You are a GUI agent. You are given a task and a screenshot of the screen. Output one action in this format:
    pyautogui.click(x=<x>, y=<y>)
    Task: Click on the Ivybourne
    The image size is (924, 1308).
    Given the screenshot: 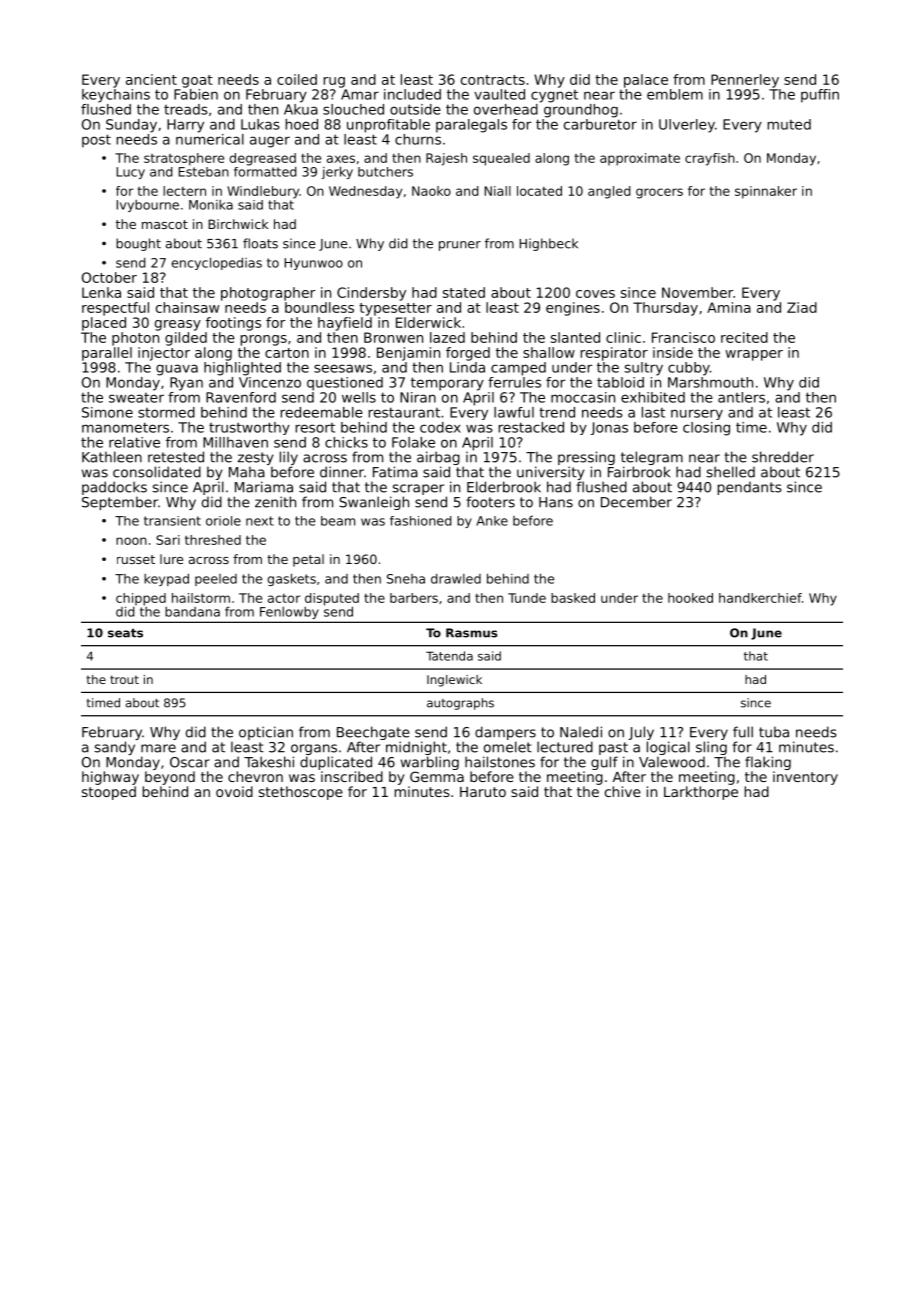 What is the action you would take?
    pyautogui.click(x=148, y=206)
